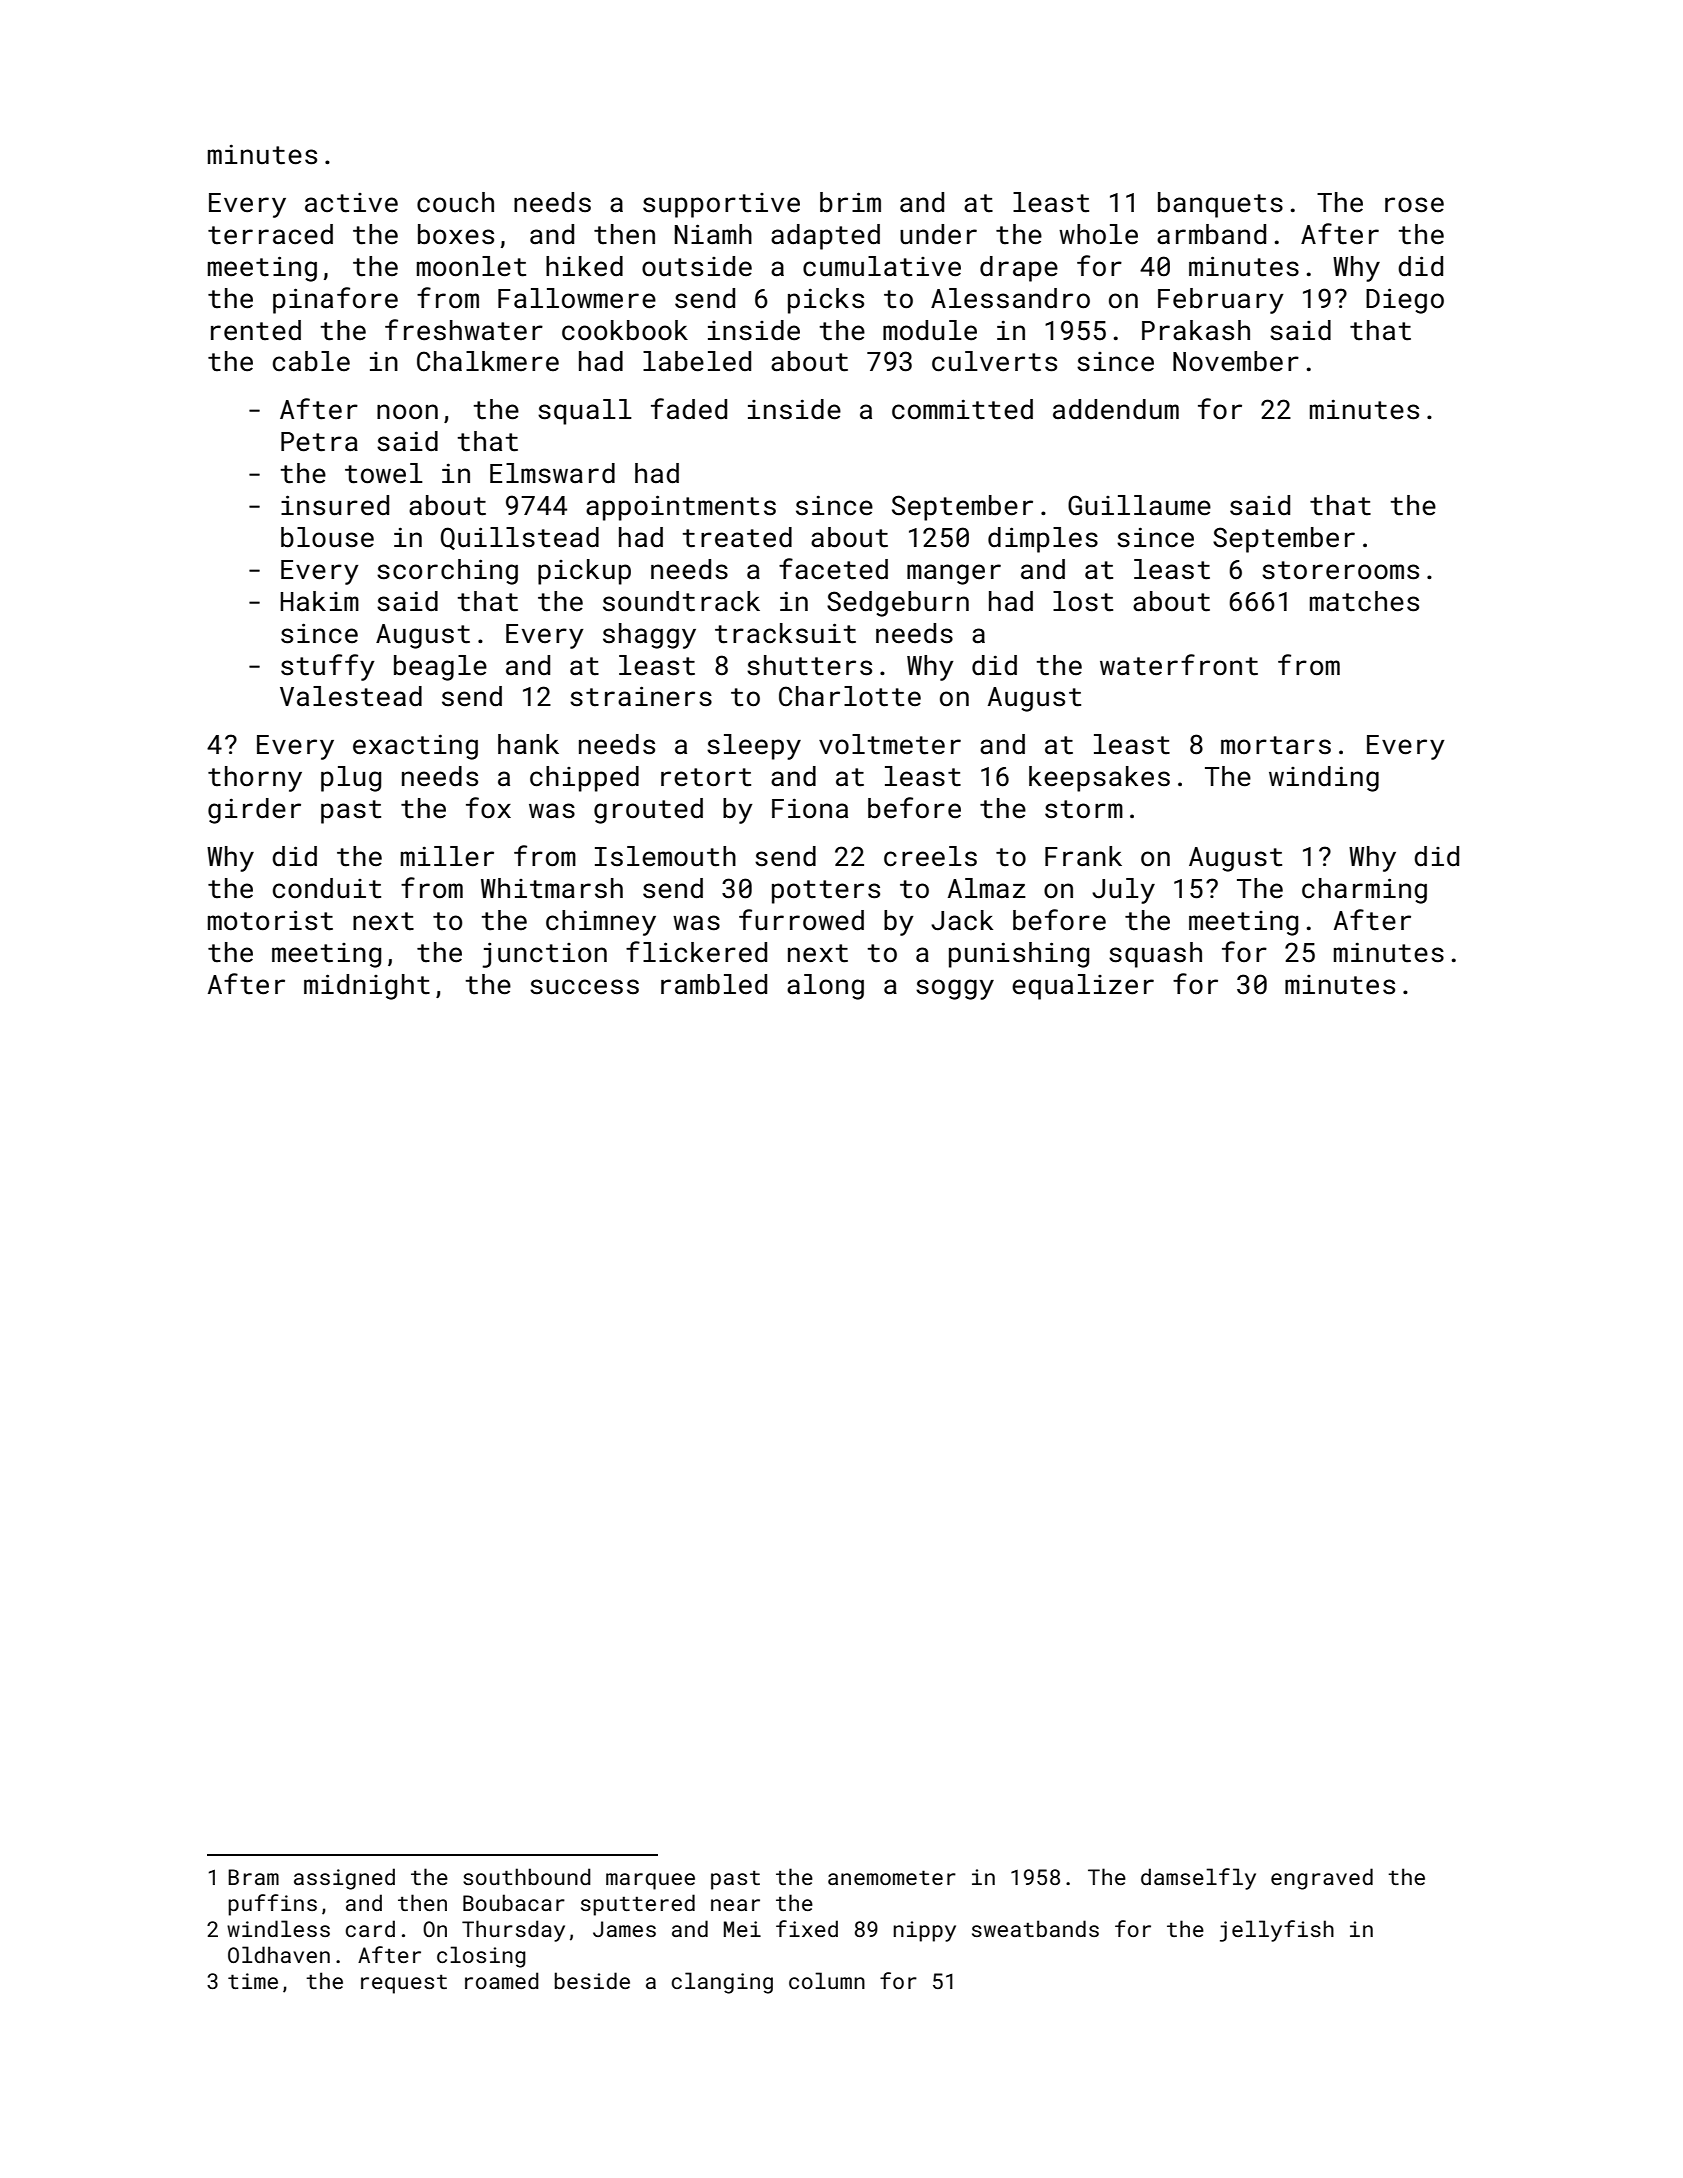 Image resolution: width=1683 pixels, height=2178 pixels. What do you see at coordinates (455, 202) in the page?
I see `couch` at bounding box center [455, 202].
